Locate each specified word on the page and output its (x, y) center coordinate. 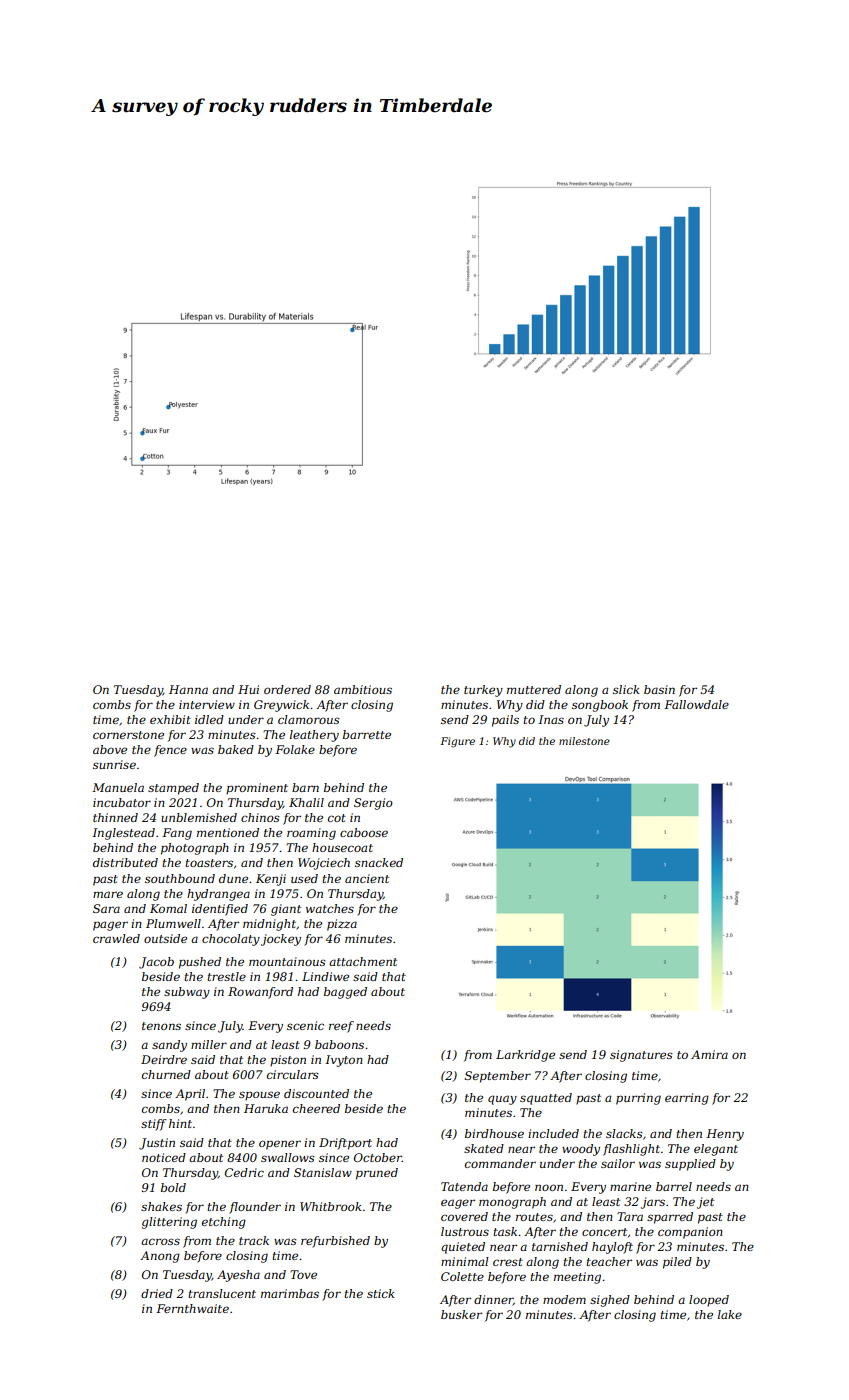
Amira (709, 1054)
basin (659, 689)
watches (330, 908)
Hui (248, 689)
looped (709, 1301)
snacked (379, 862)
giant (286, 910)
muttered (534, 689)
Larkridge (525, 1056)
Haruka (266, 1108)
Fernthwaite (192, 1308)
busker (461, 1314)
